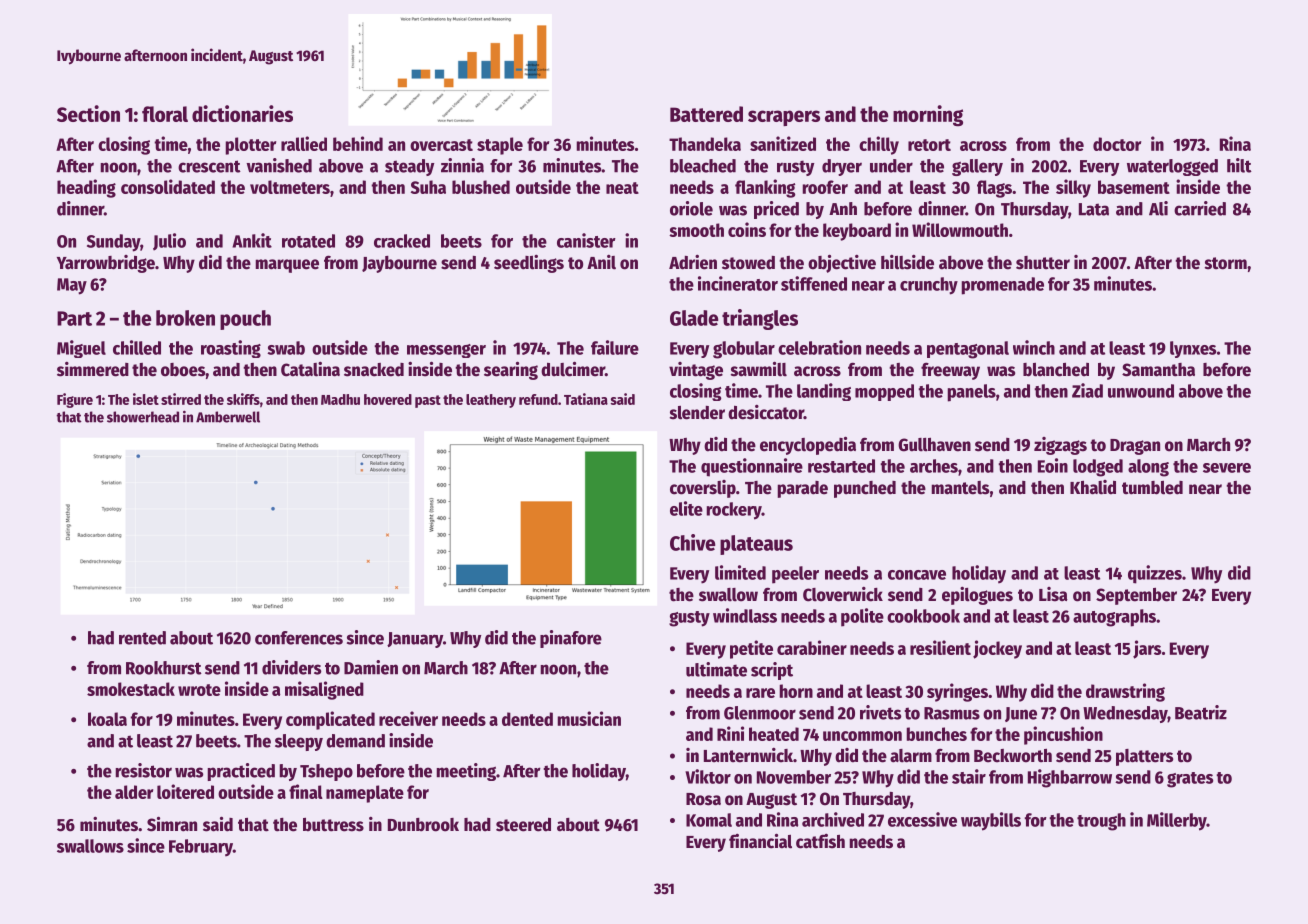  I want to click on rented, so click(142, 638).
